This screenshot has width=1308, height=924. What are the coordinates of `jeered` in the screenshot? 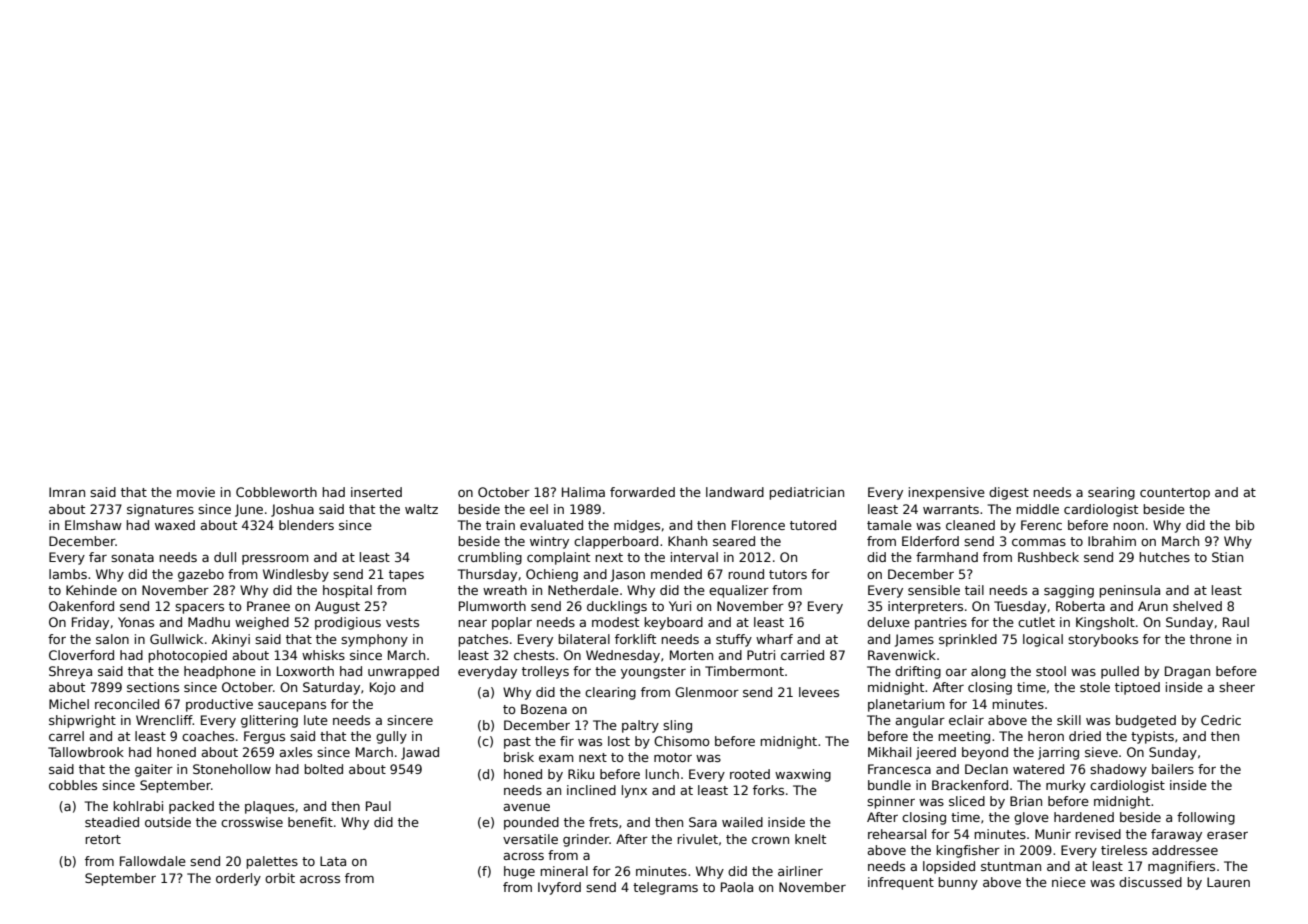 It's located at (936, 753).
